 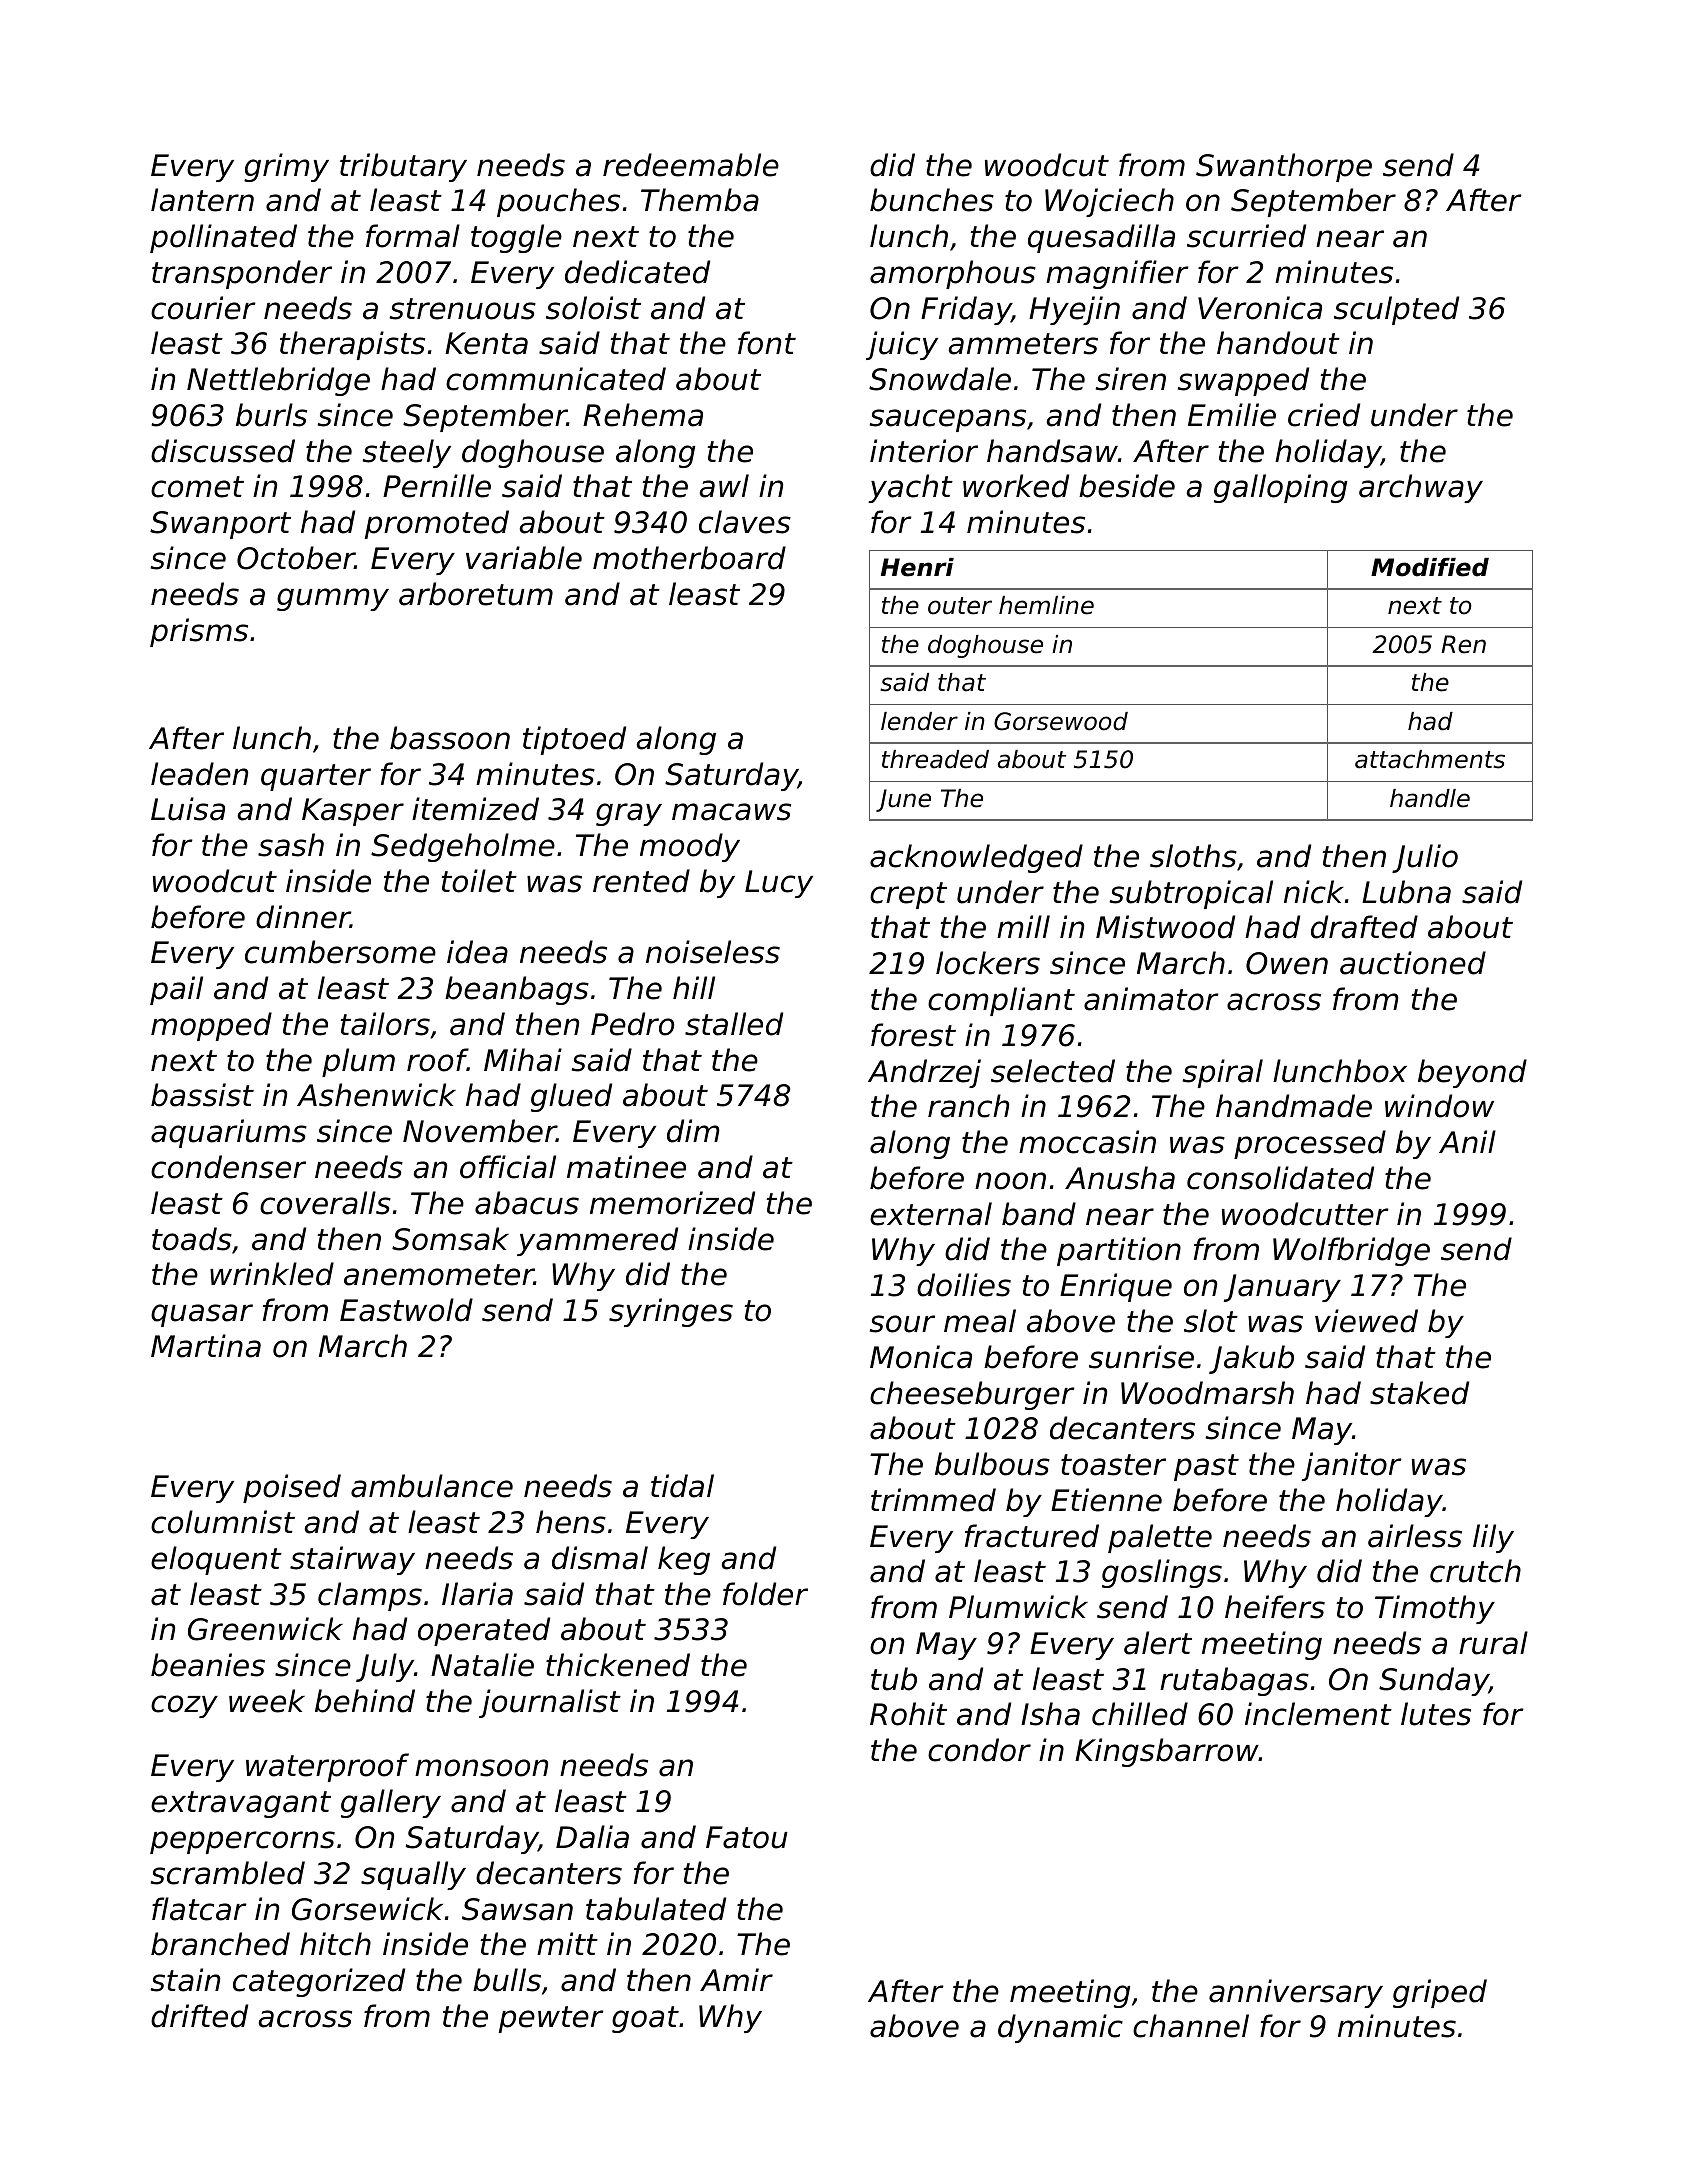 What do you see at coordinates (597, 1241) in the image?
I see `yammered` at bounding box center [597, 1241].
